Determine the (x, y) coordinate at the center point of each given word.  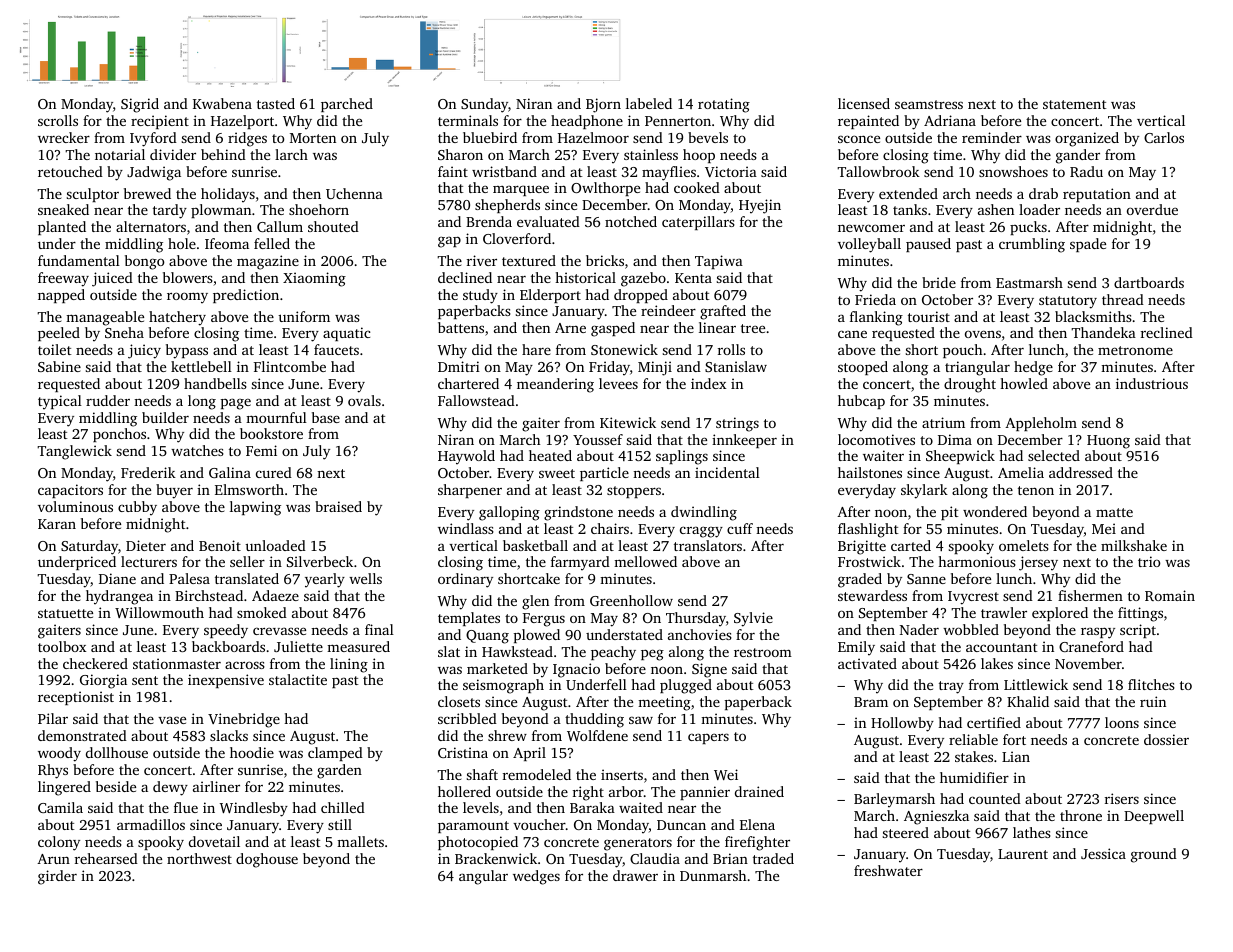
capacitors (70, 491)
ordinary (465, 580)
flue (186, 807)
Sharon (460, 154)
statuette (65, 613)
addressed (1081, 472)
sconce (859, 139)
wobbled (971, 629)
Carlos (1164, 137)
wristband (504, 171)
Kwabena (222, 103)
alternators (151, 226)
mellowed (645, 561)
